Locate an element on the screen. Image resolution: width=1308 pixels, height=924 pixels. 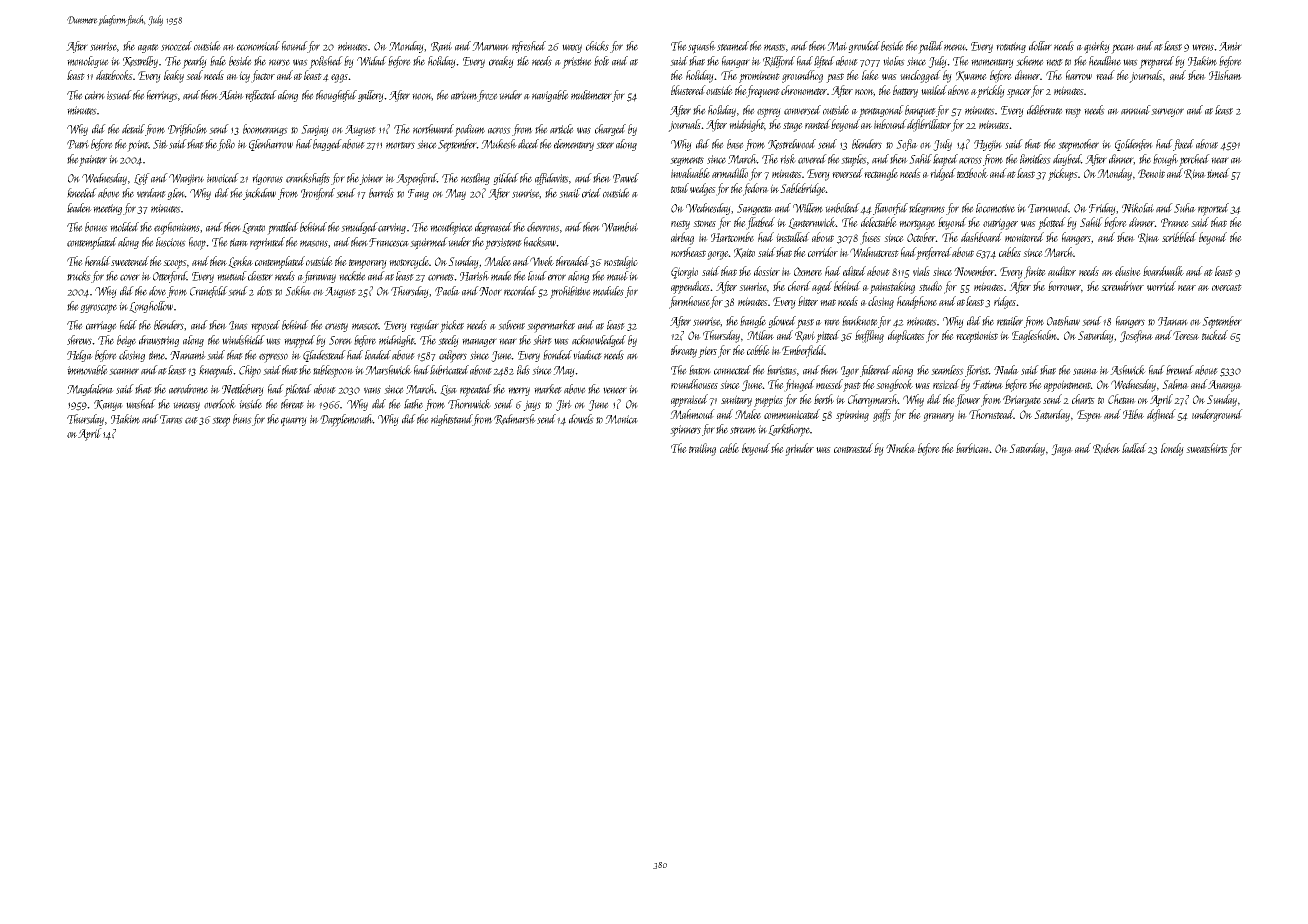
florist is located at coordinates (977, 371).
